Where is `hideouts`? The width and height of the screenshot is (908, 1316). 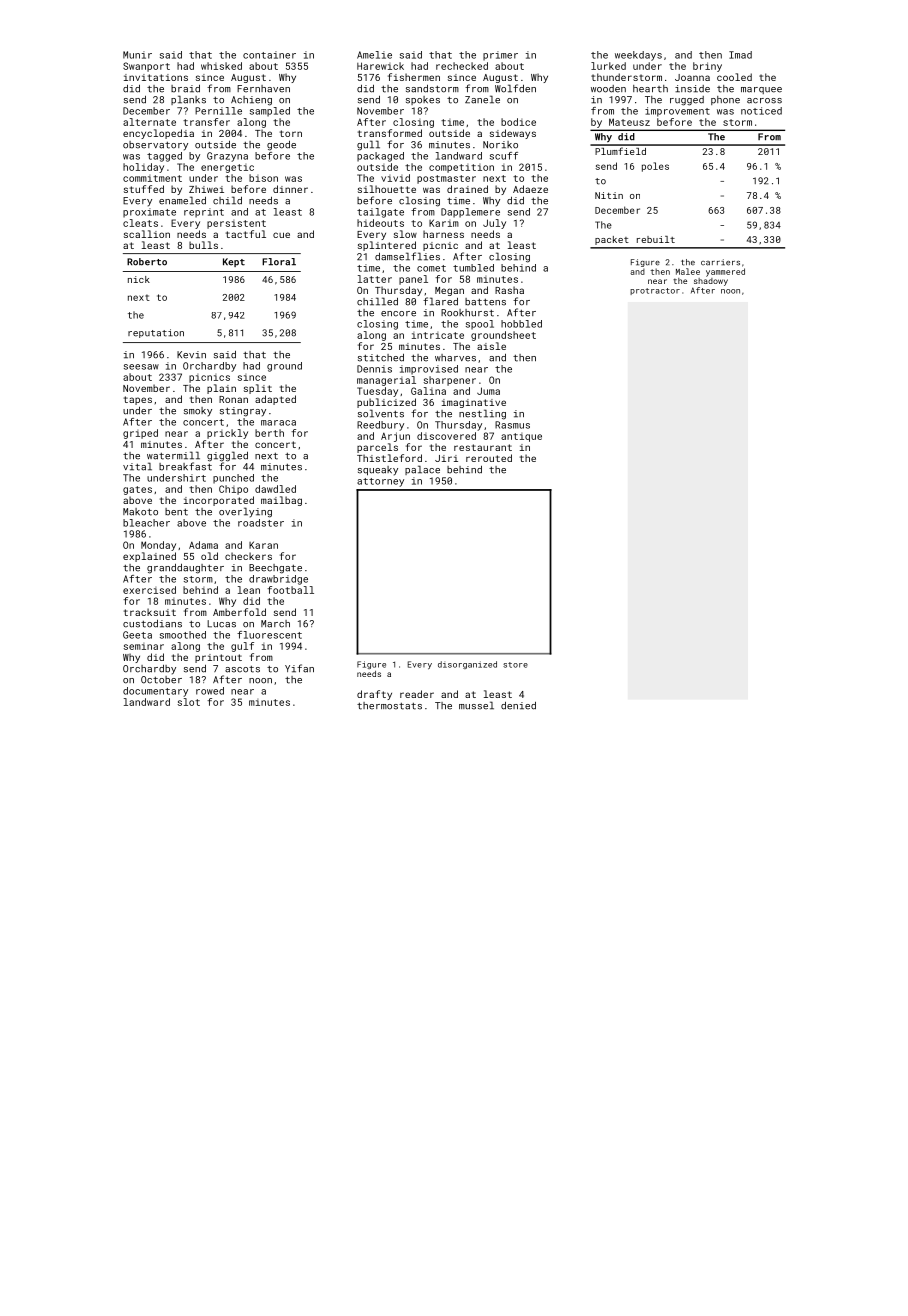
hideouts is located at coordinates (380, 223).
